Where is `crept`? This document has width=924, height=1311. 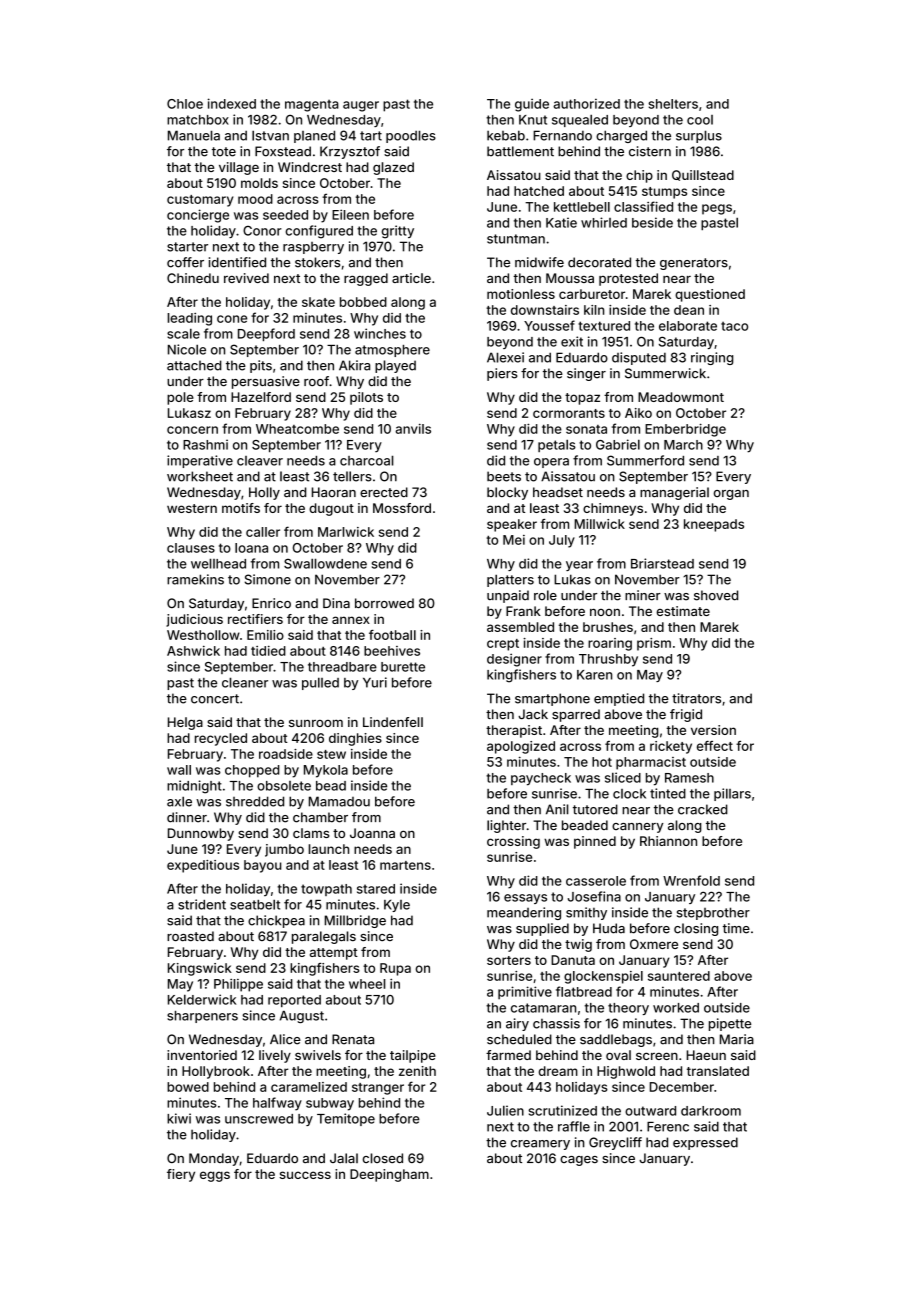
crept is located at coordinates (503, 645).
